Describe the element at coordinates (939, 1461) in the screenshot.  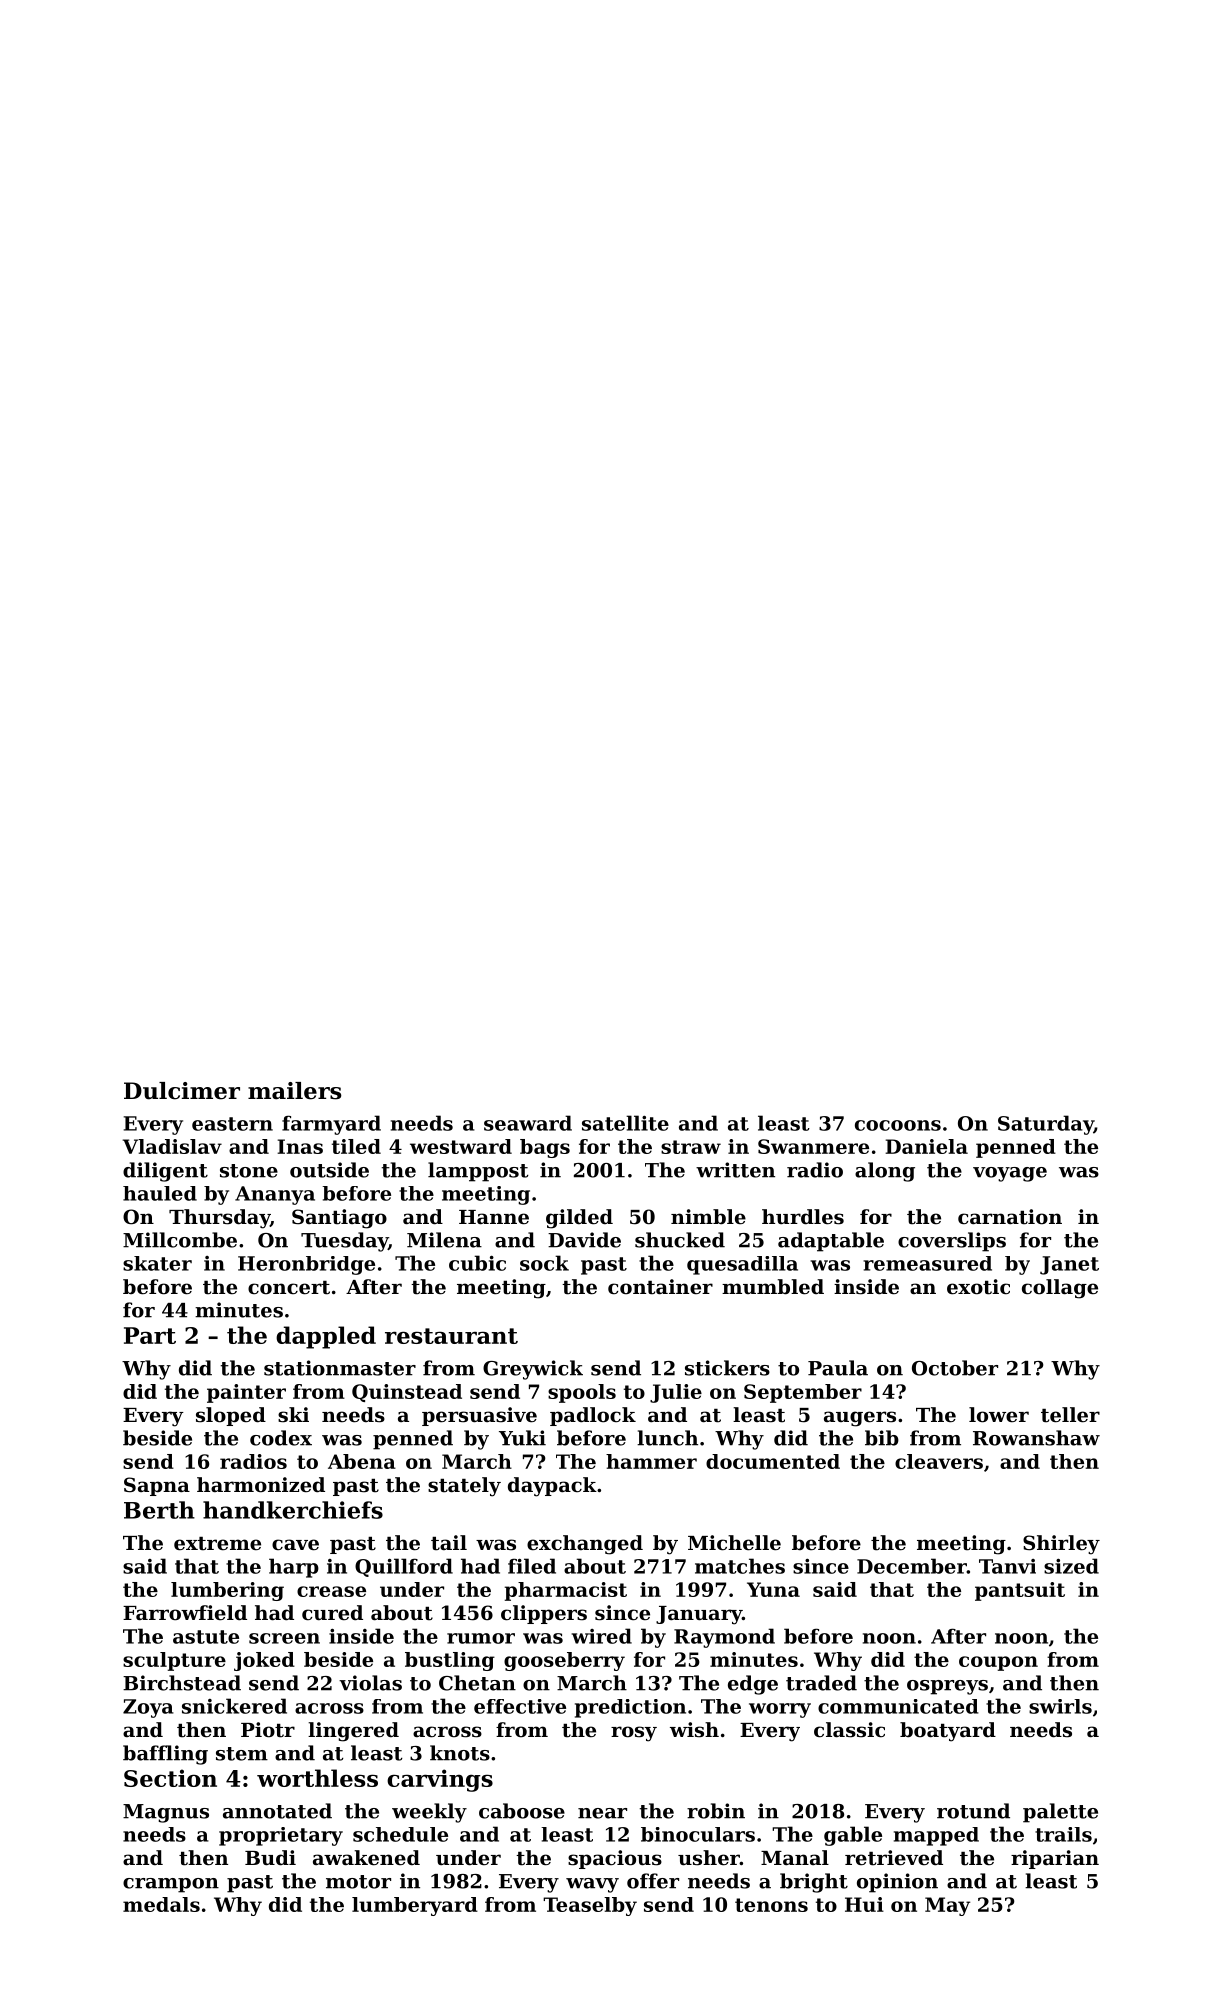
I see `cleavers` at that location.
